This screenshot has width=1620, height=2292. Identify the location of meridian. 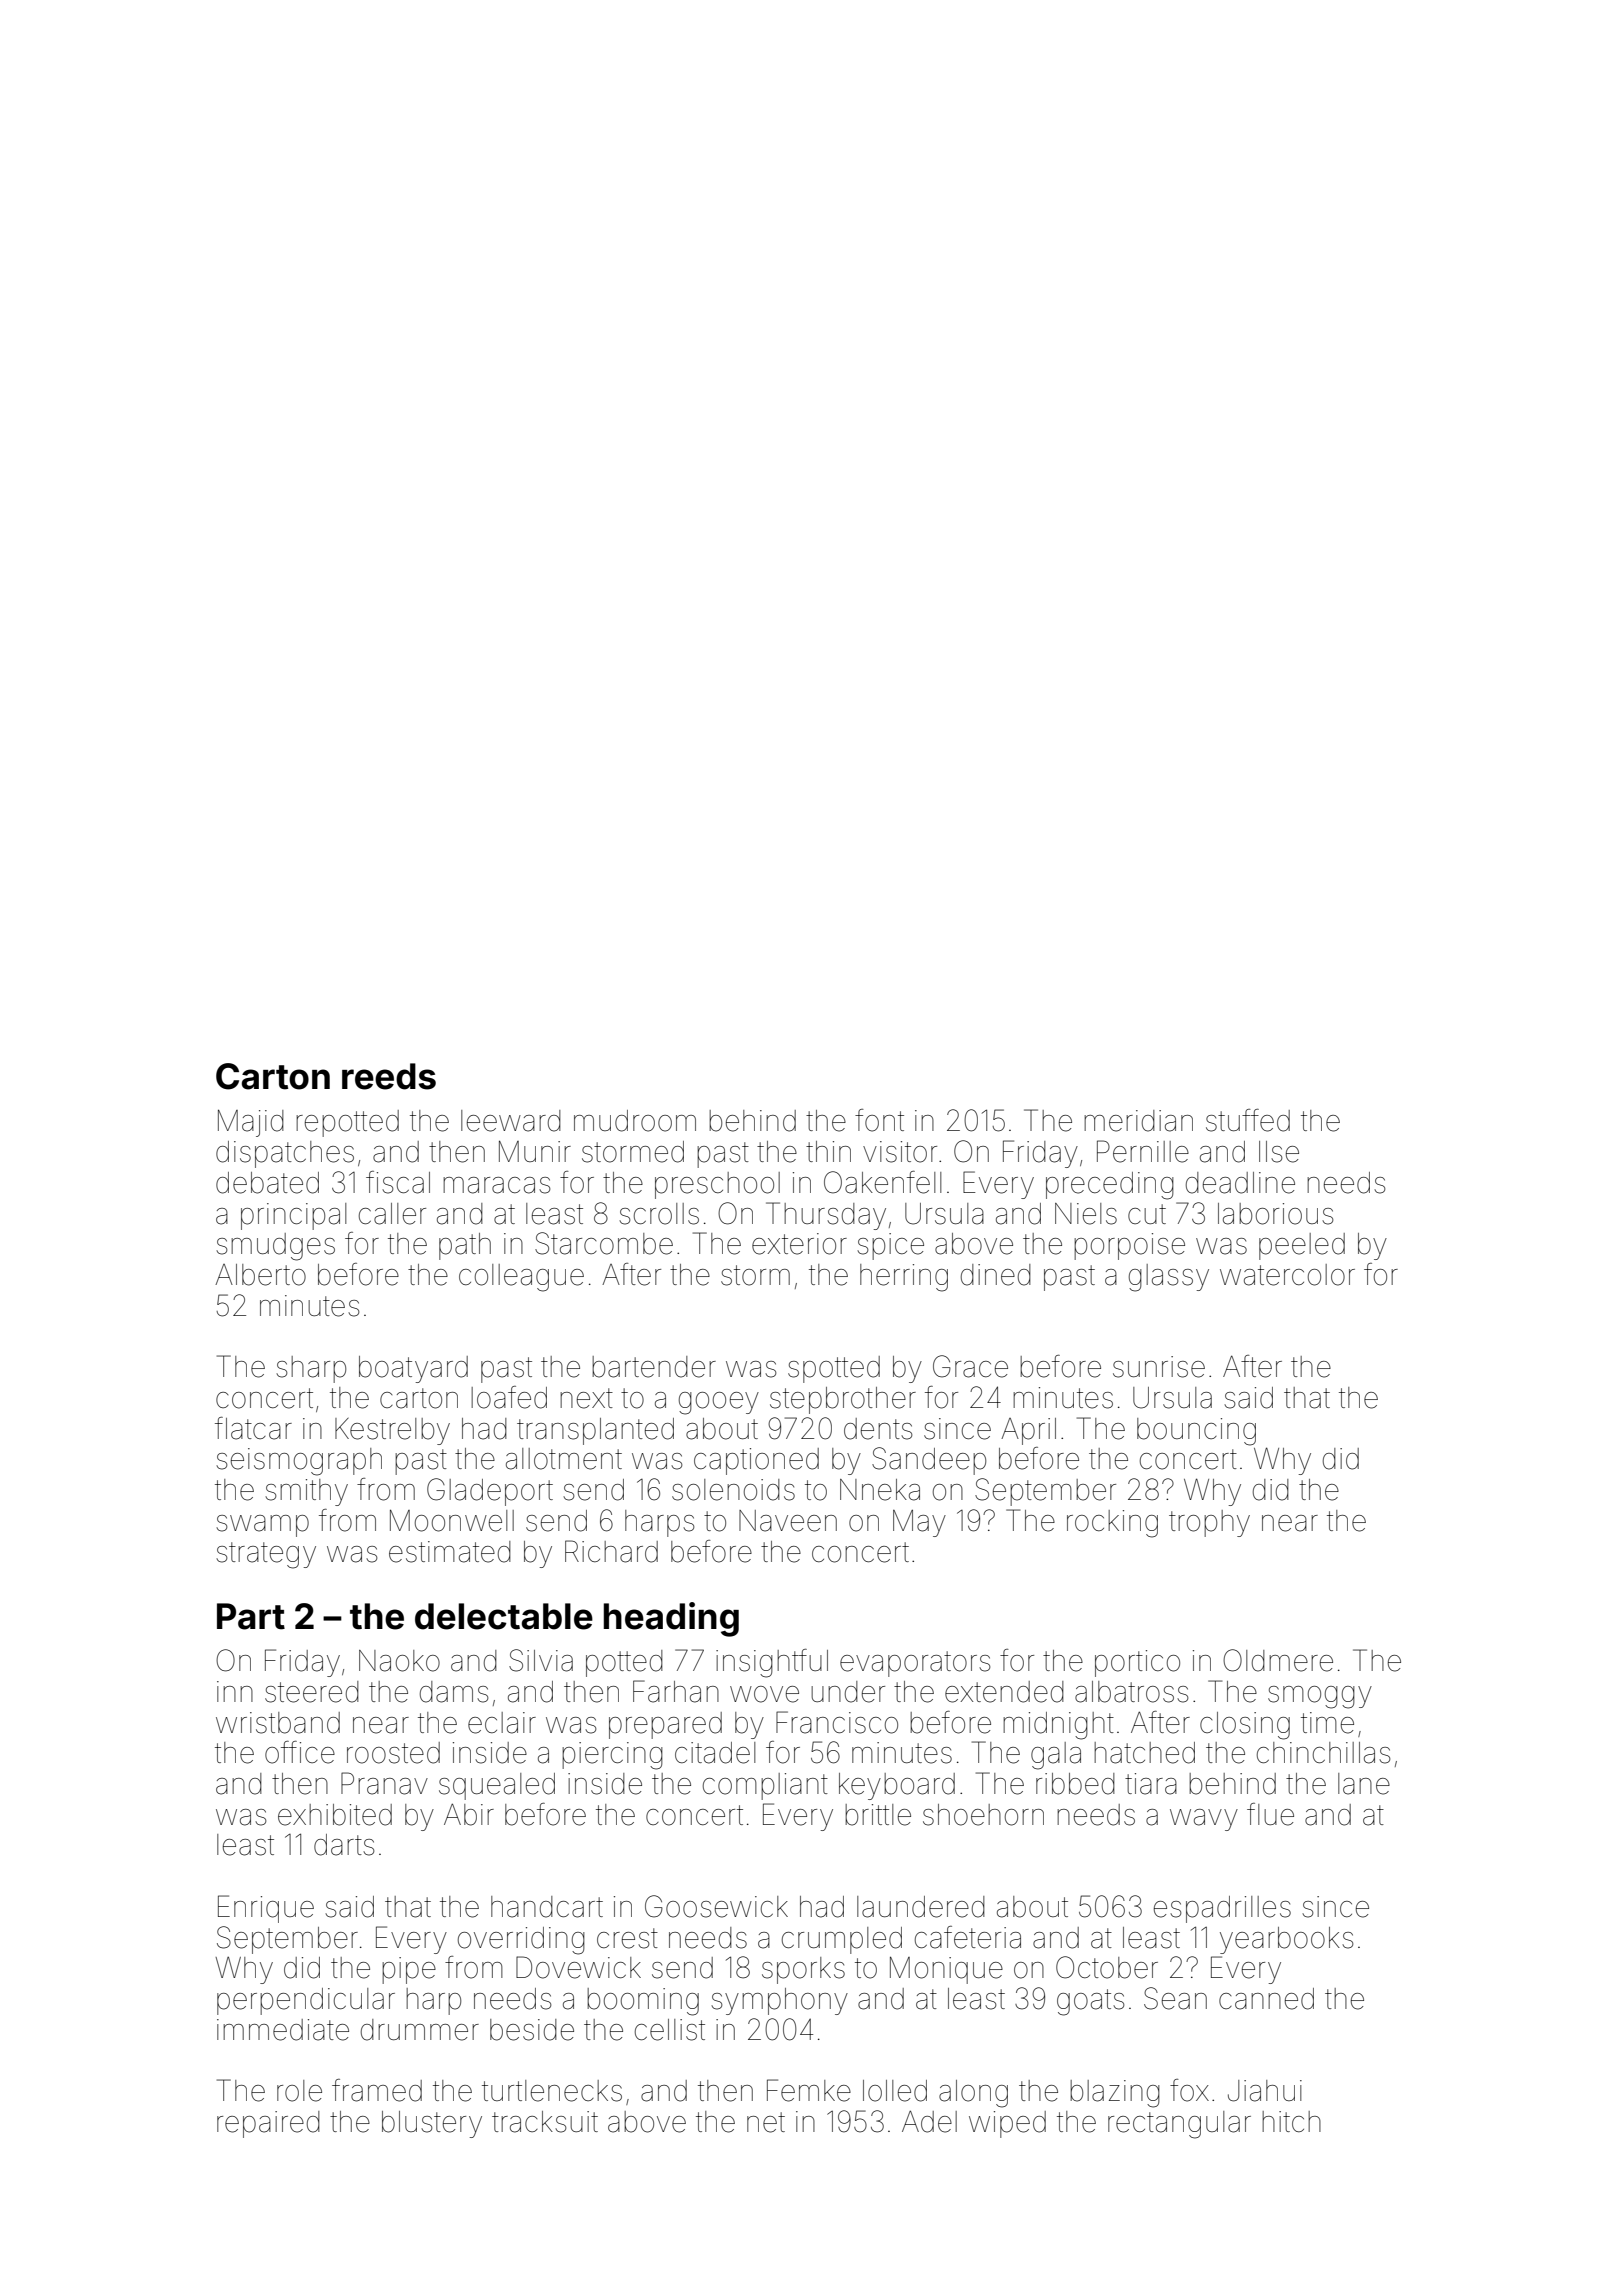
(1138, 1121).
